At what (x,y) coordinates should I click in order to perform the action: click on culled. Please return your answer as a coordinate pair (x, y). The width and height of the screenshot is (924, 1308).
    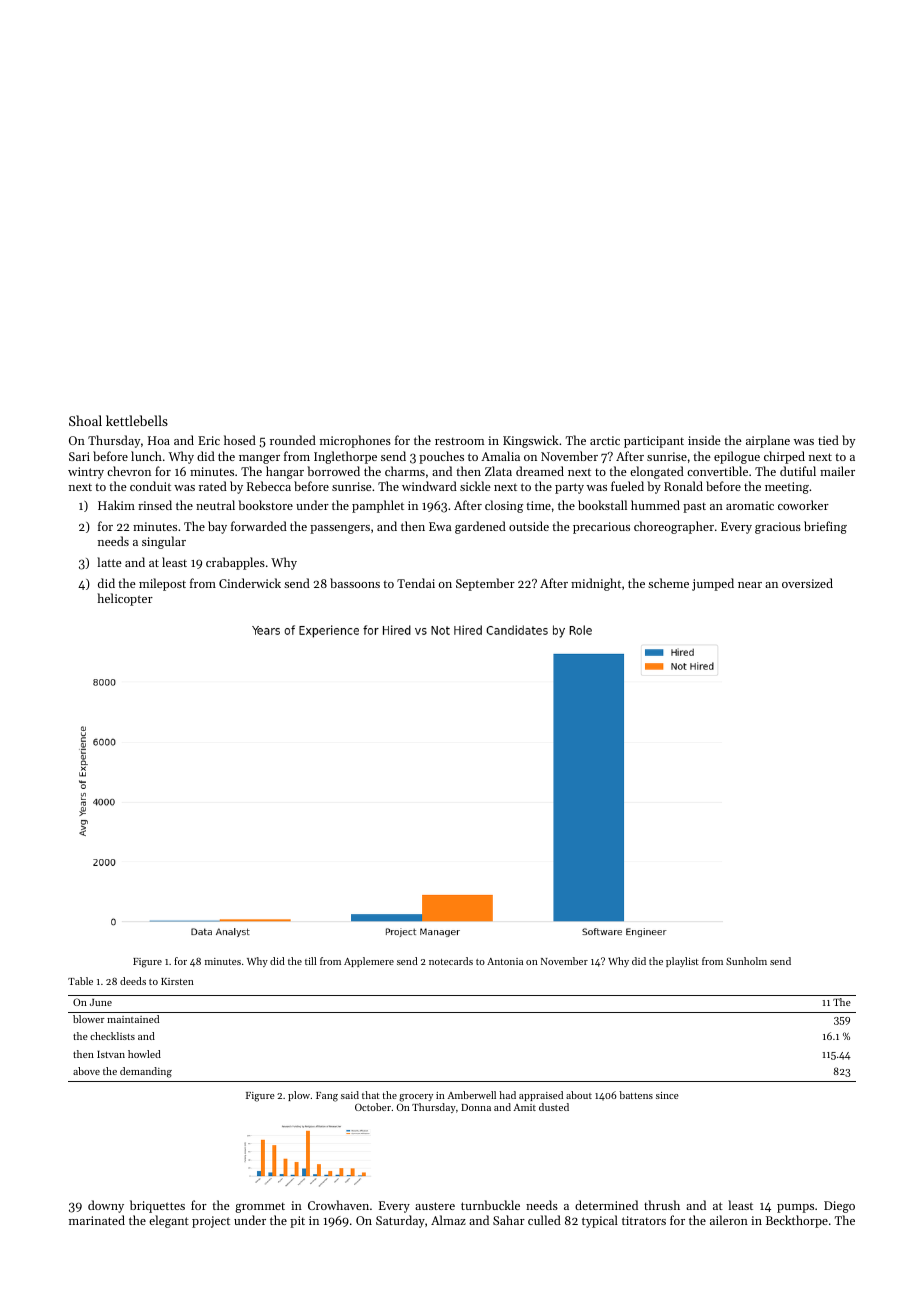
    Looking at the image, I should click on (544, 1220).
